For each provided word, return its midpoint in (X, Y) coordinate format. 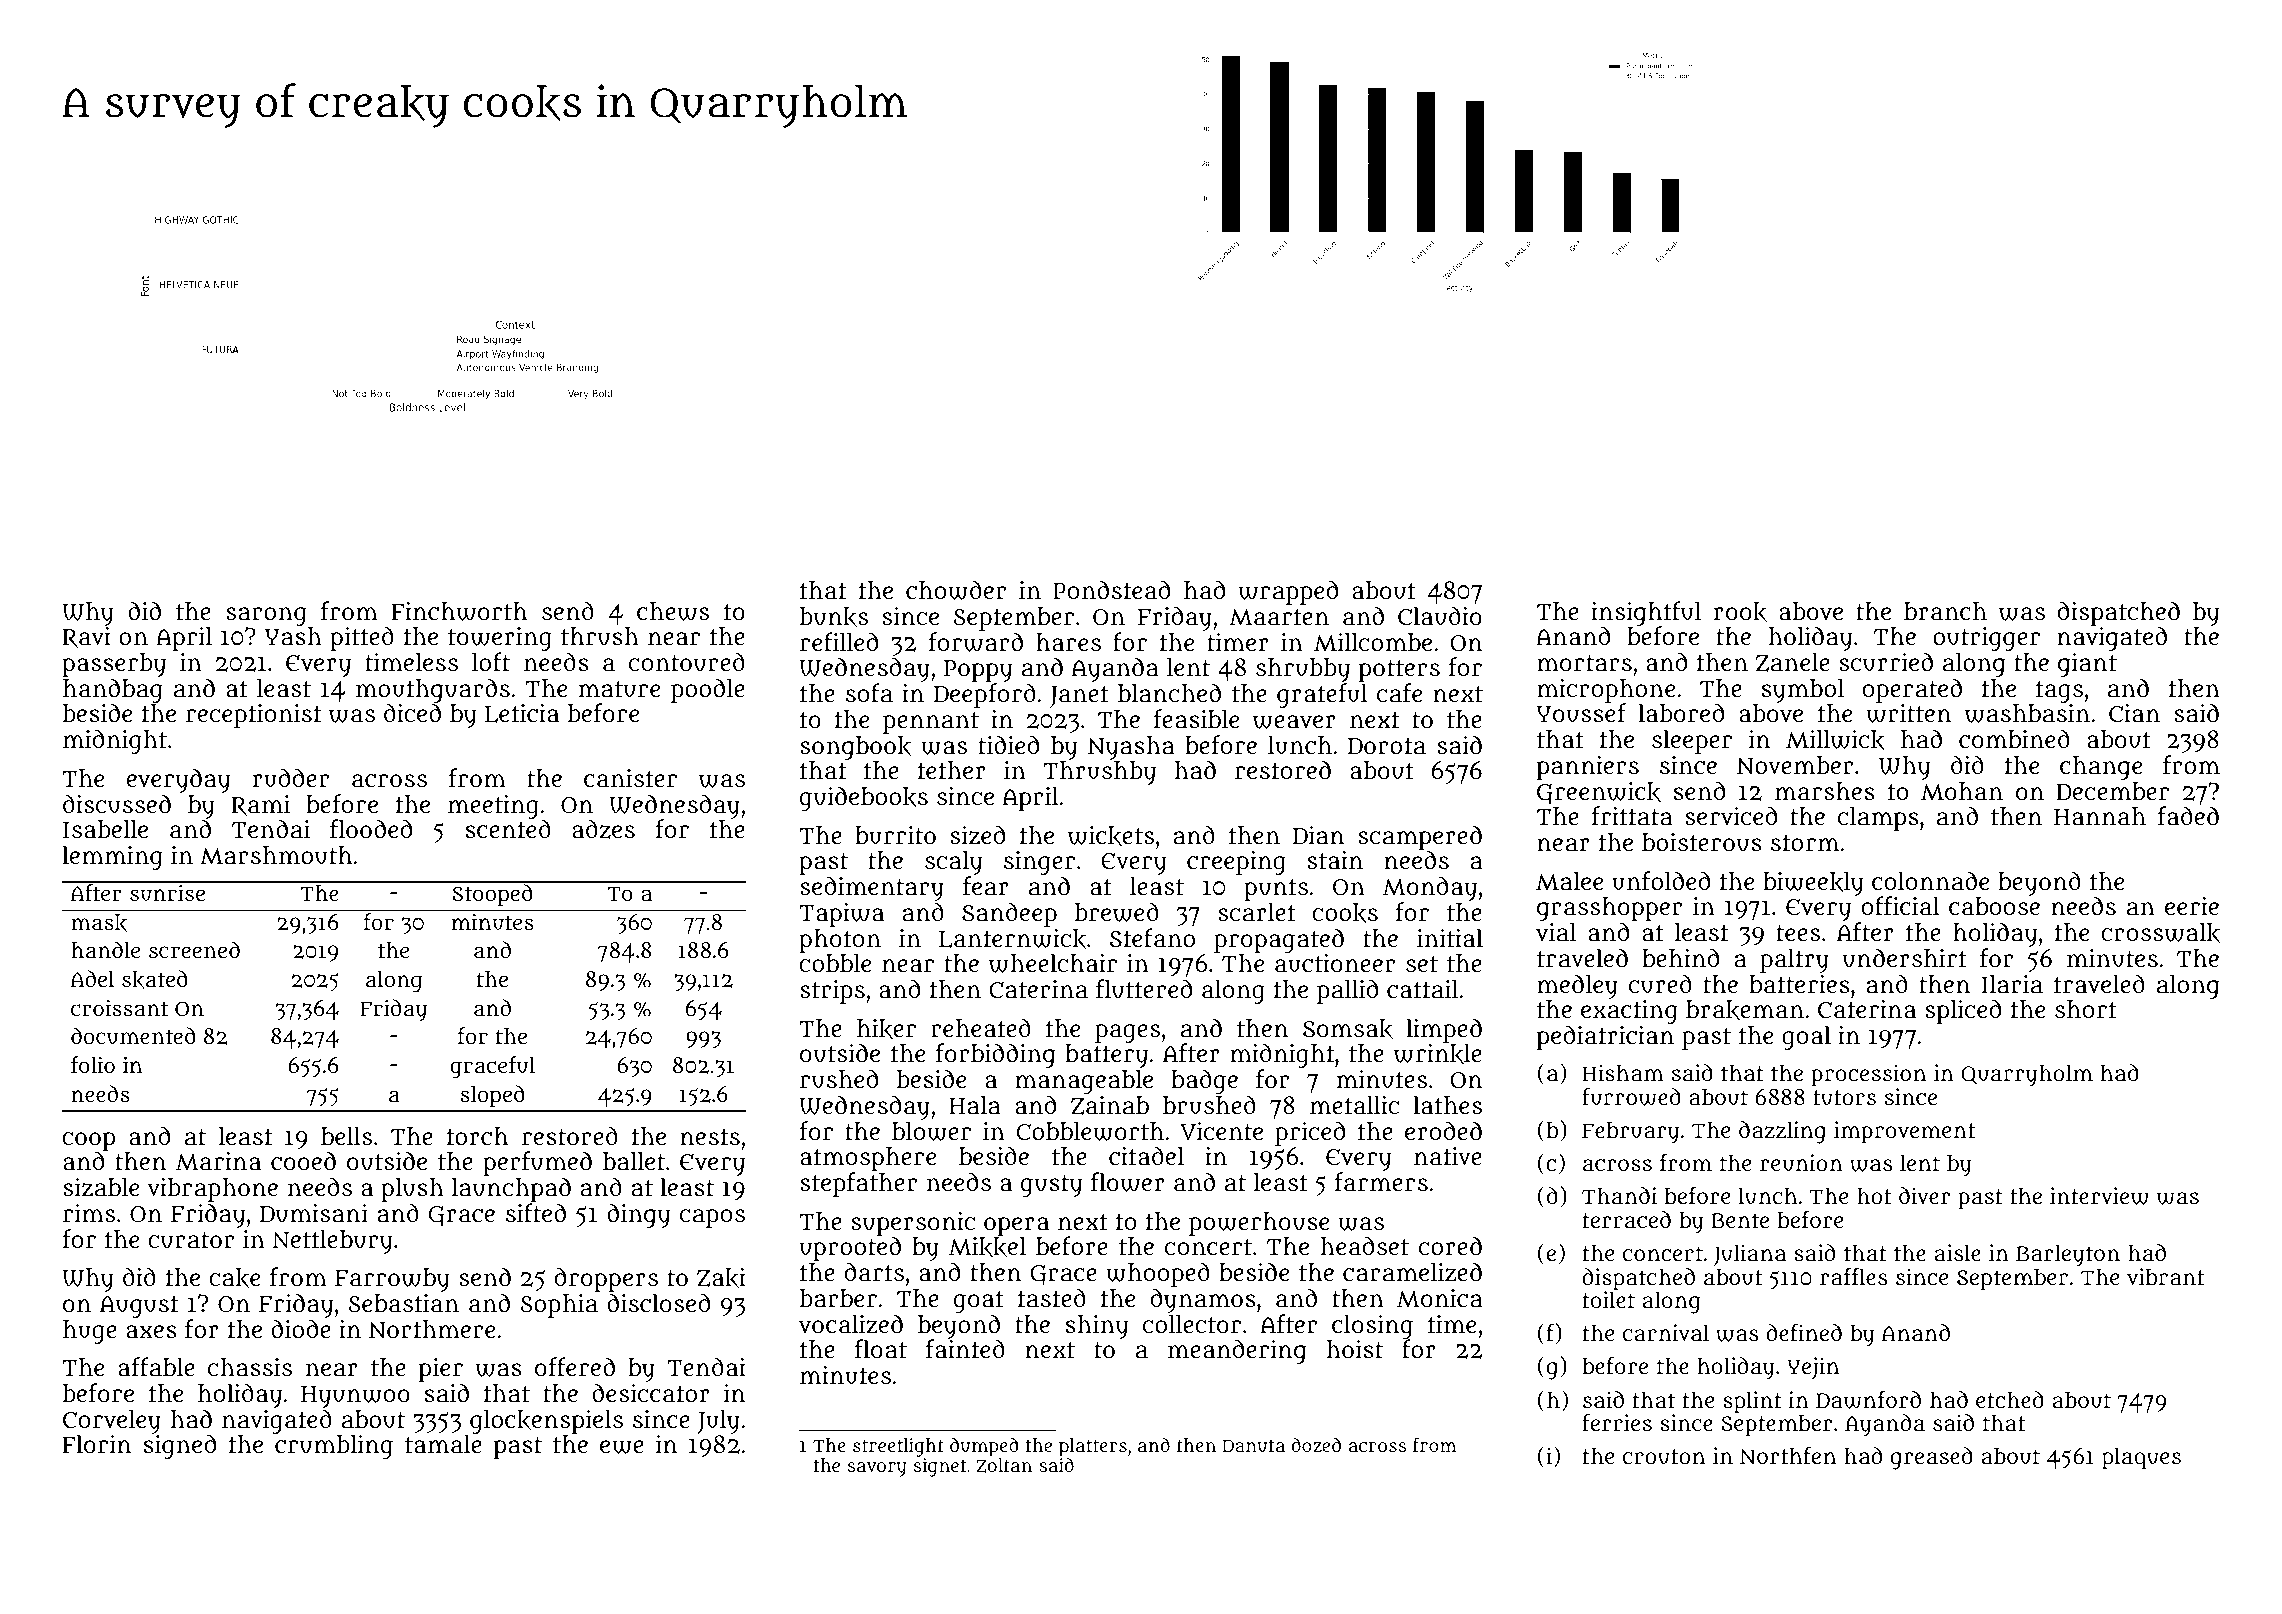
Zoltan (1004, 1465)
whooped (1158, 1274)
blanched (1169, 693)
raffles (1853, 1276)
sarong (266, 616)
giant (2087, 665)
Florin (96, 1444)
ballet (634, 1161)
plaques (2141, 1458)
